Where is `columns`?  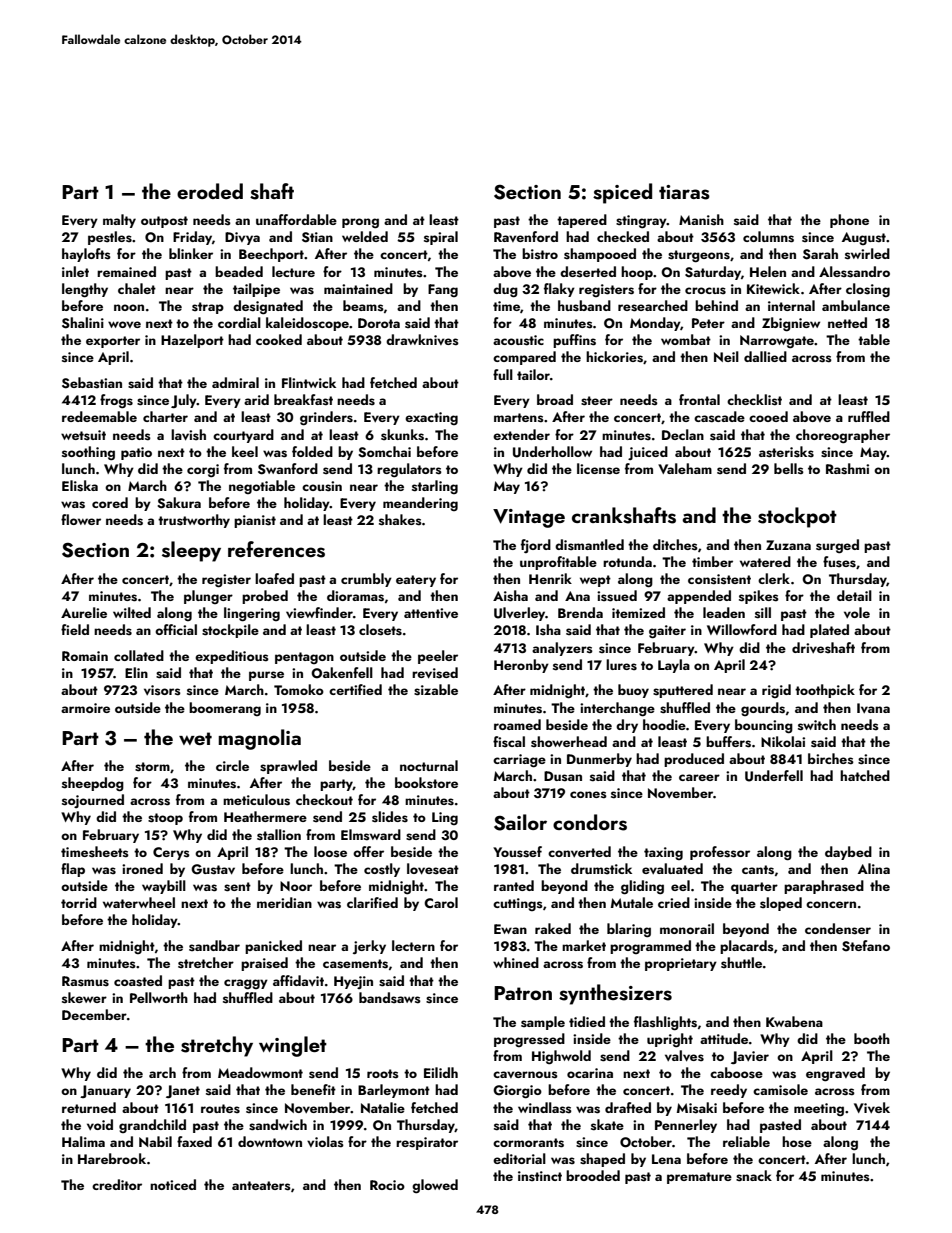 columns is located at coordinates (768, 237).
